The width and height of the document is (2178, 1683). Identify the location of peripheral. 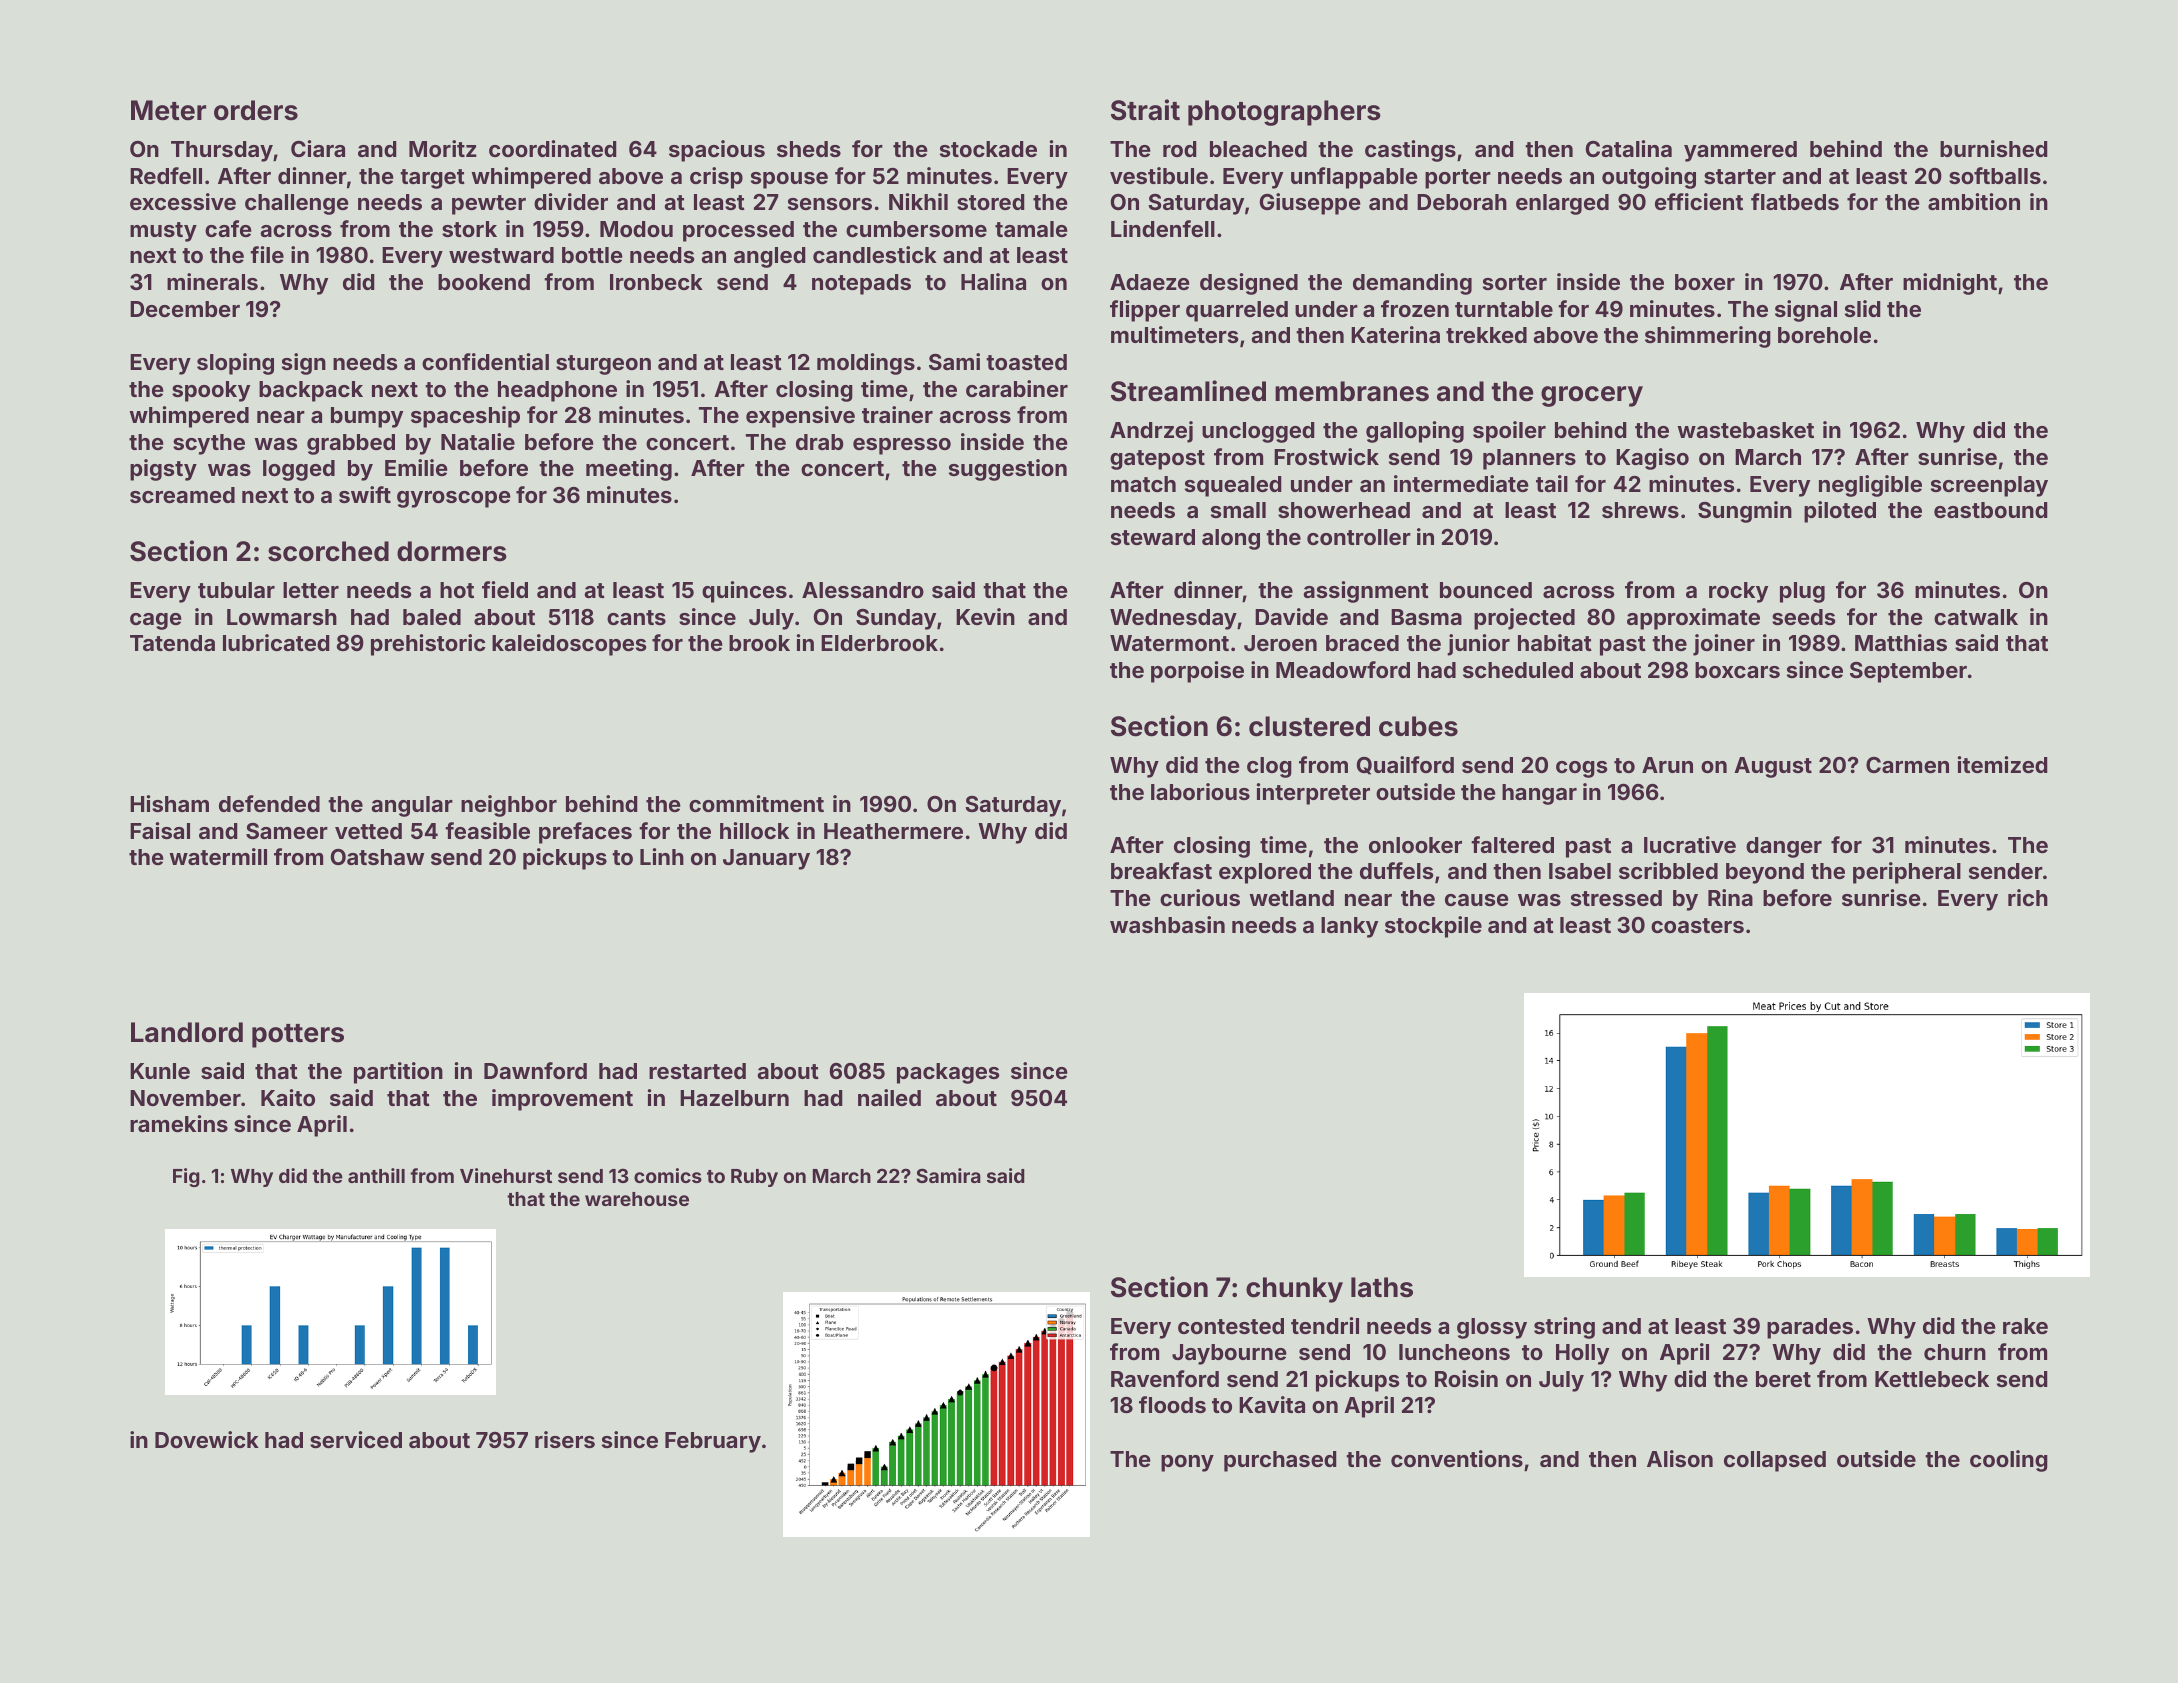
(1907, 873).
